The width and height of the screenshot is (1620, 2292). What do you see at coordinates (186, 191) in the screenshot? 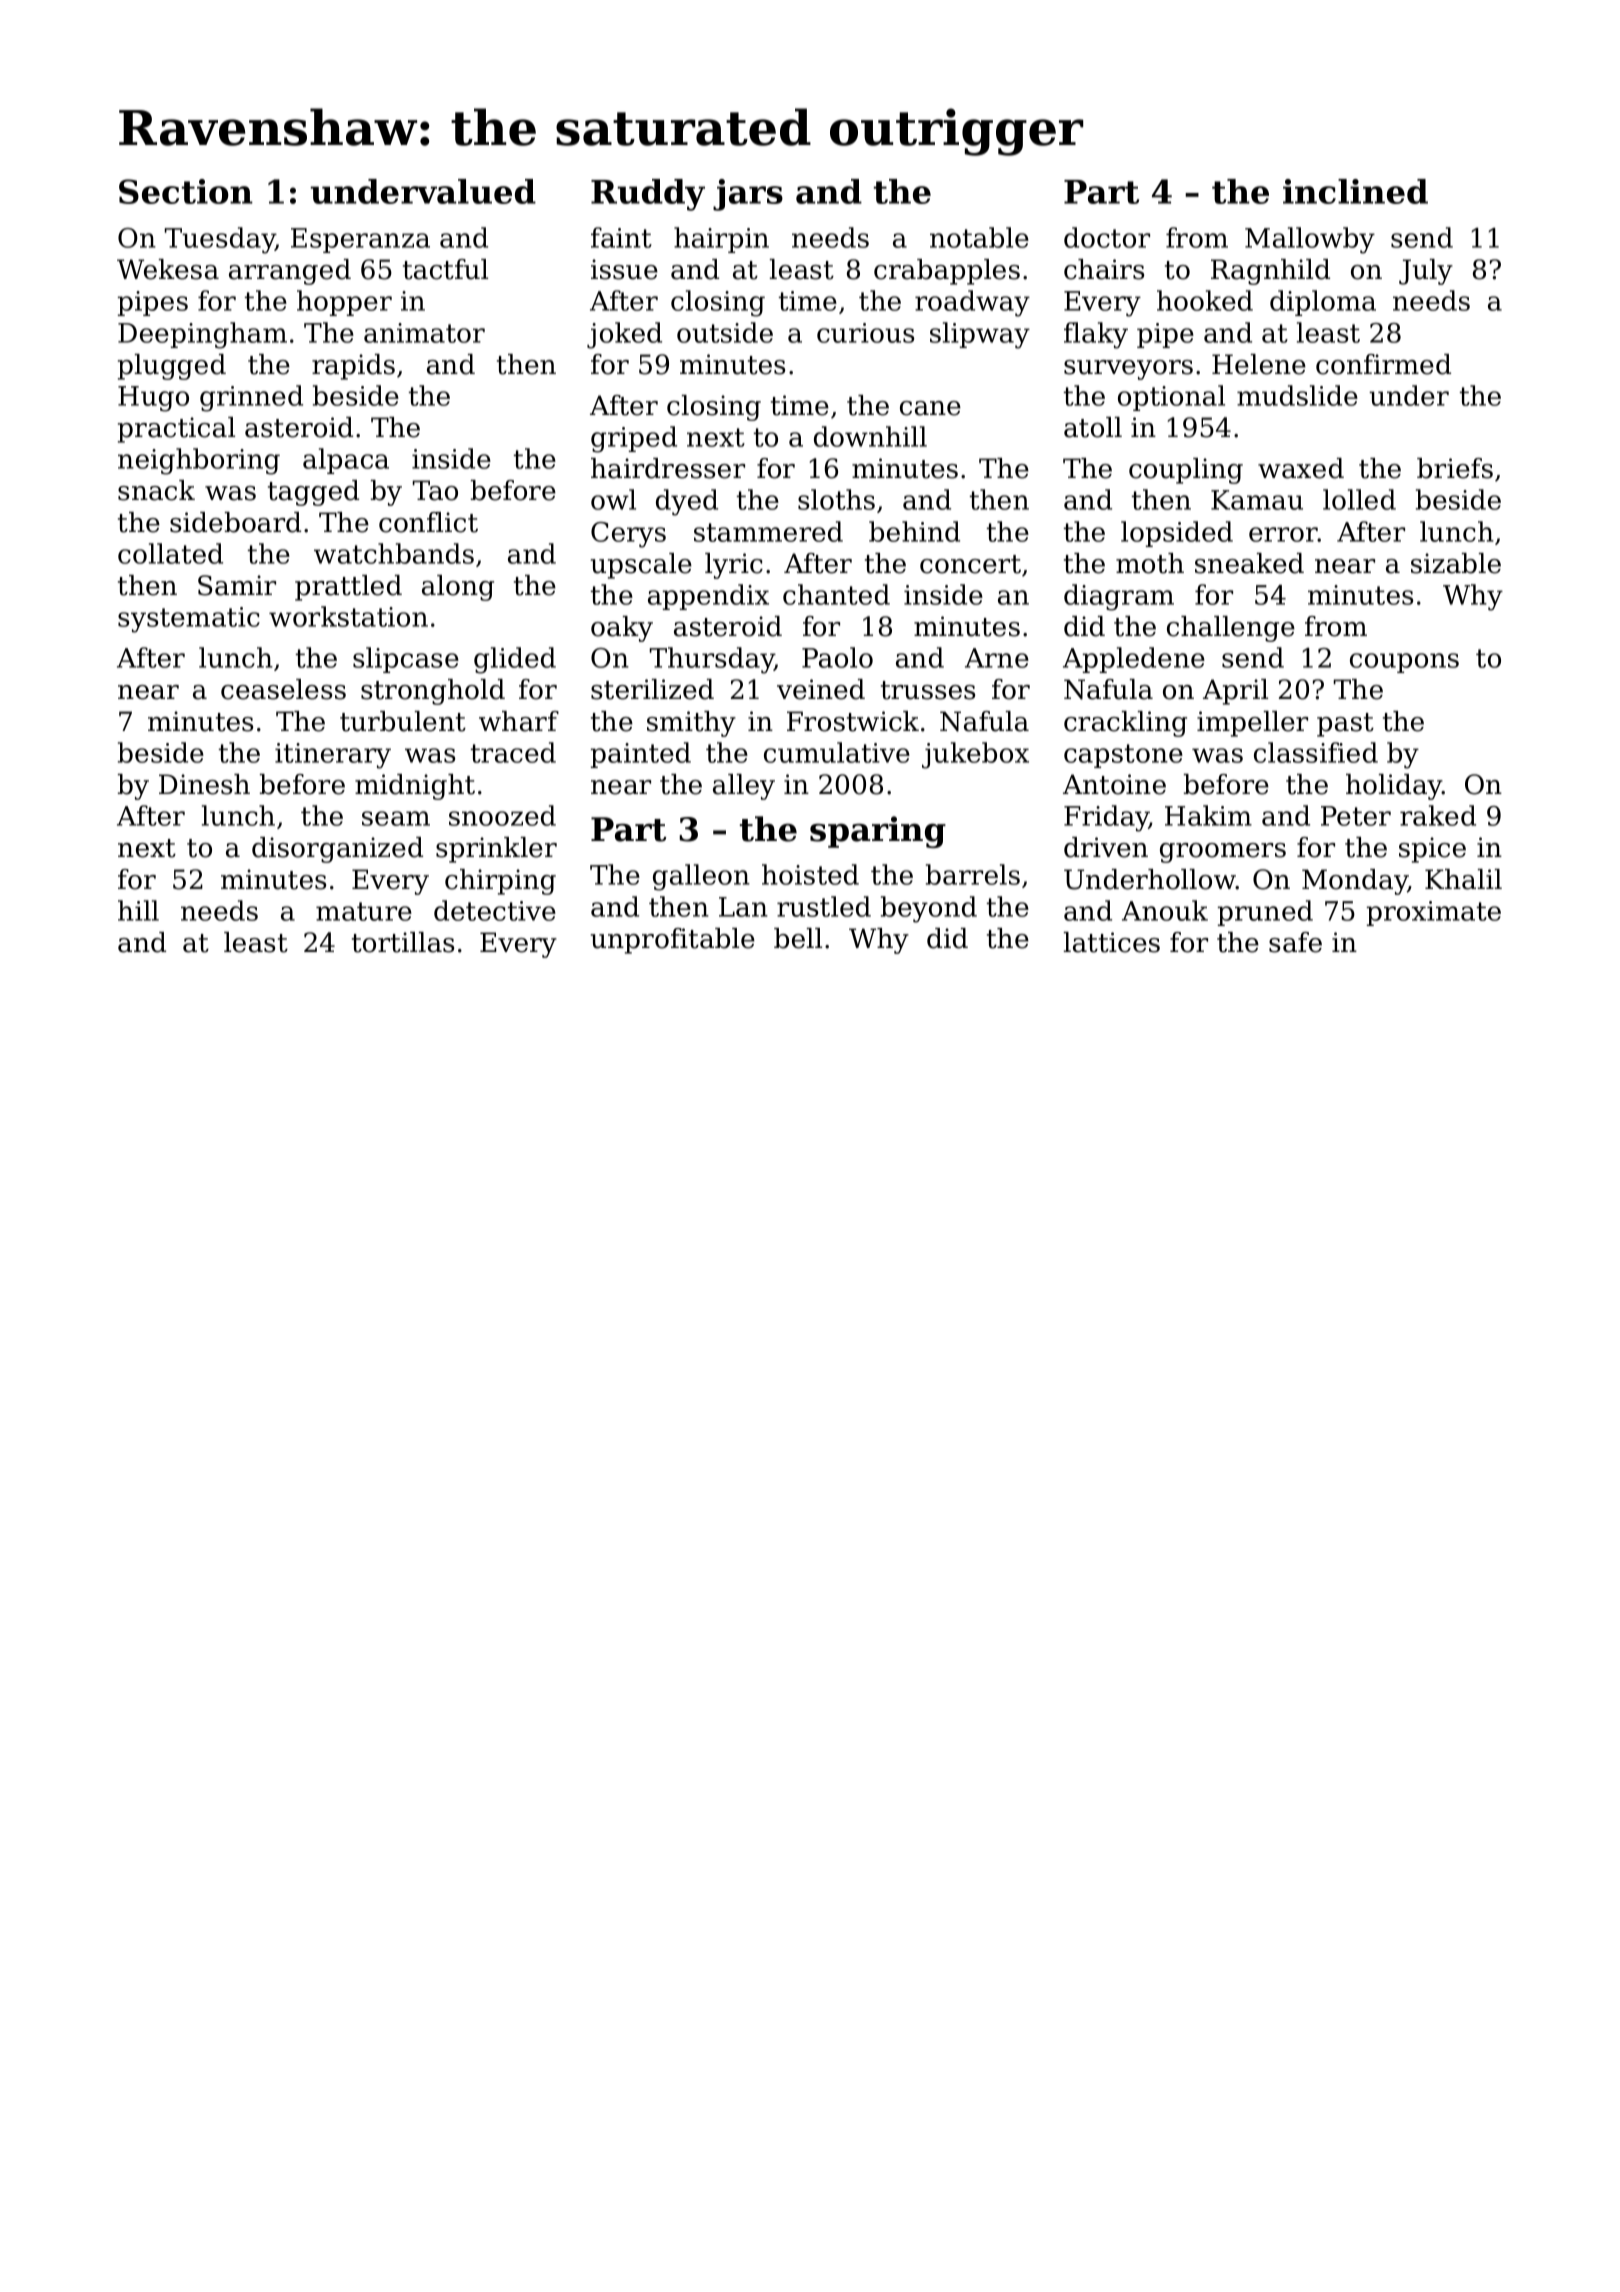
I see `Section` at bounding box center [186, 191].
